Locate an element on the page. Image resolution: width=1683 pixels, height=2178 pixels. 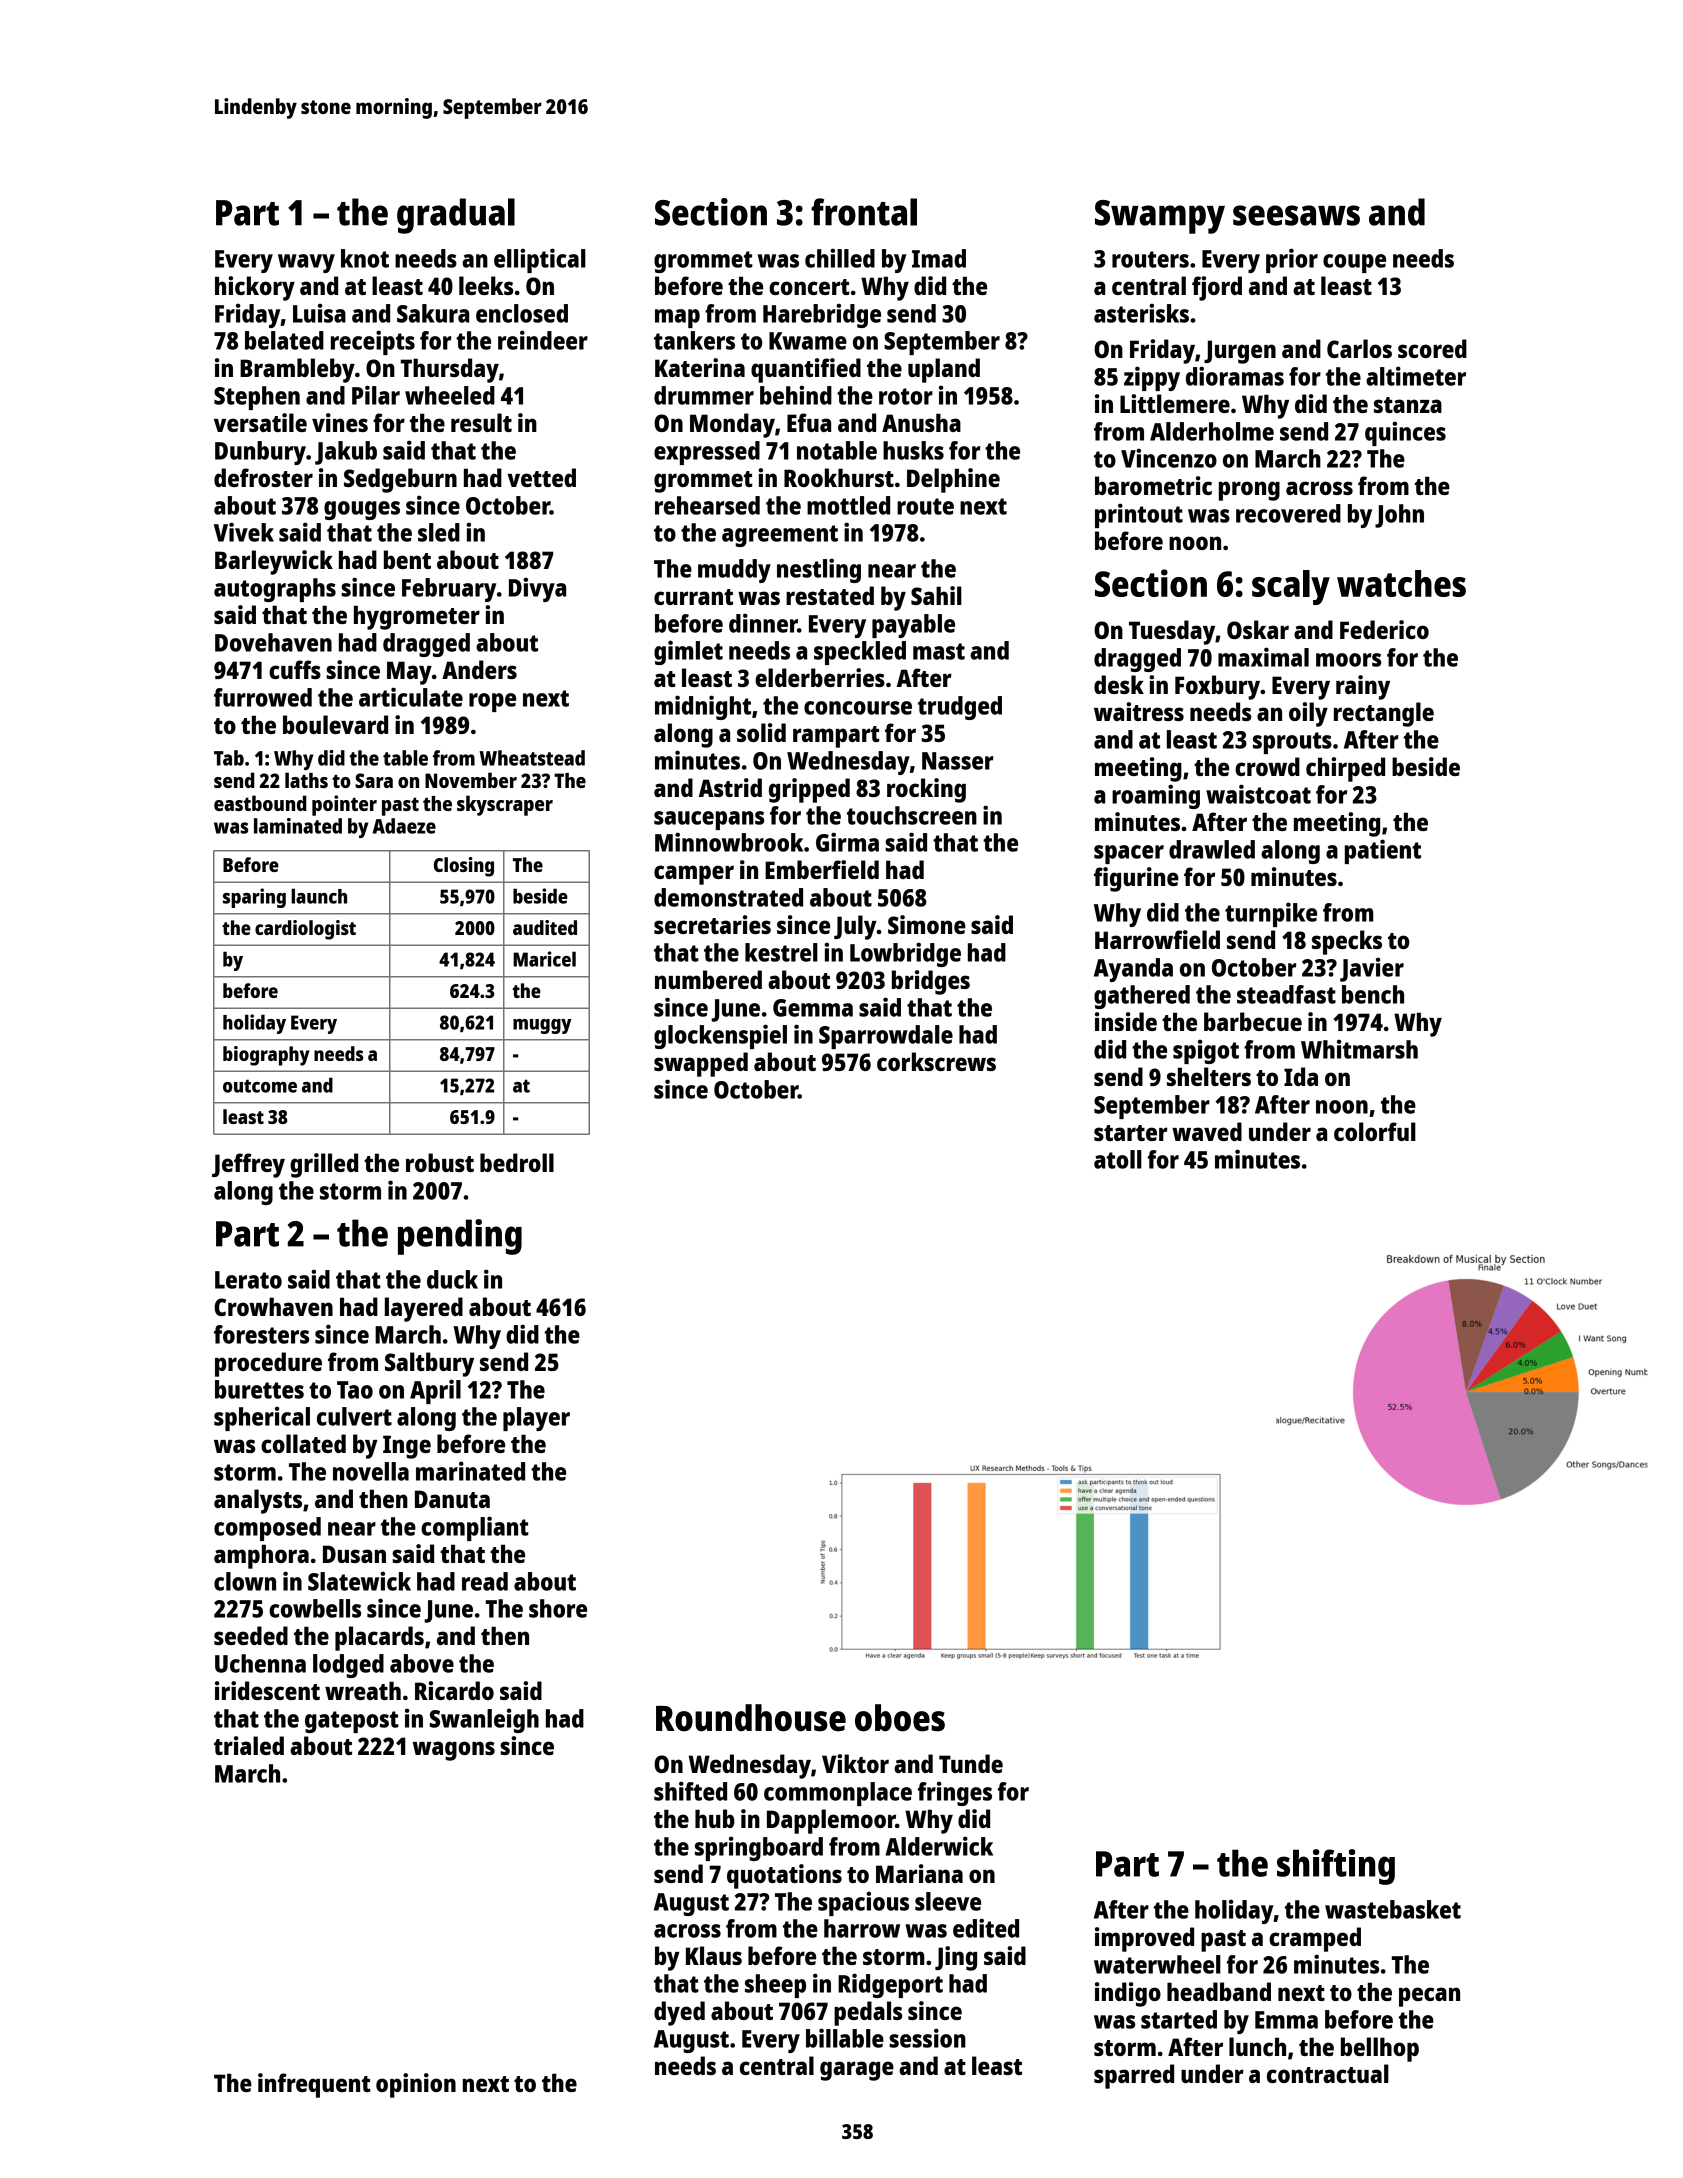
biography is located at coordinates (266, 1056).
